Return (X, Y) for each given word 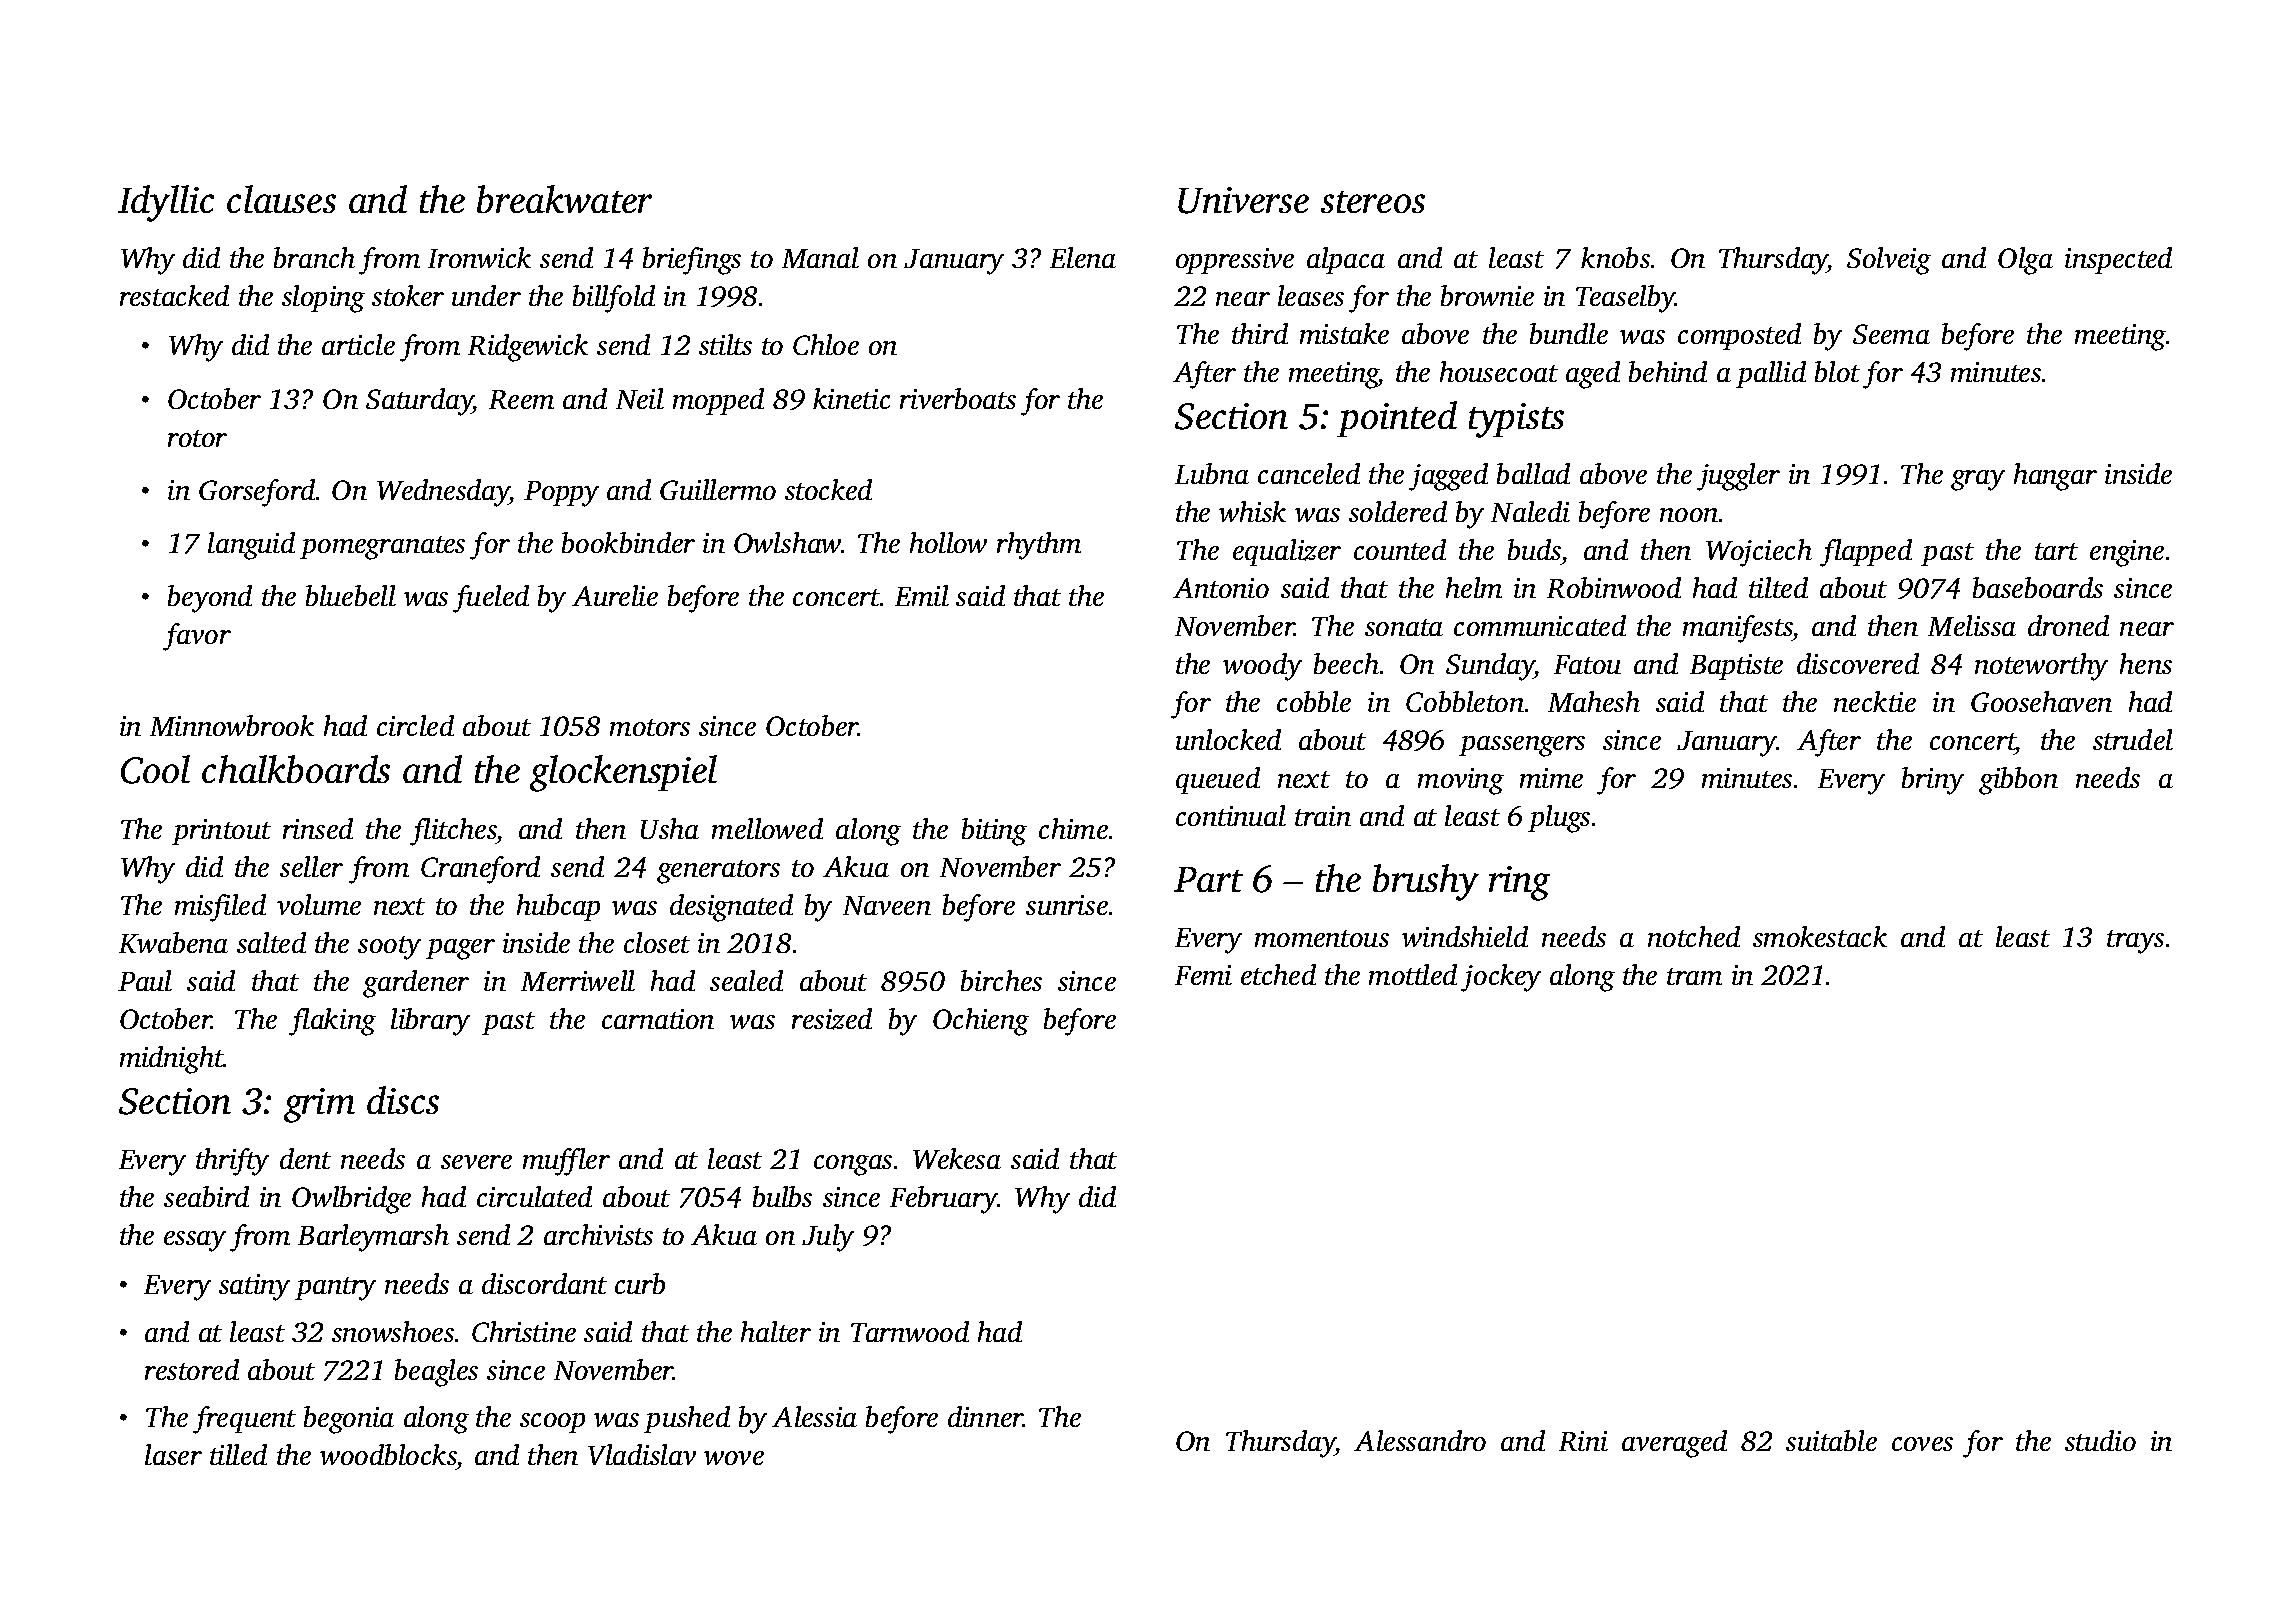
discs (403, 1100)
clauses (281, 199)
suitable (1831, 1440)
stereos (1373, 202)
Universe (1243, 200)
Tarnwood (910, 1331)
